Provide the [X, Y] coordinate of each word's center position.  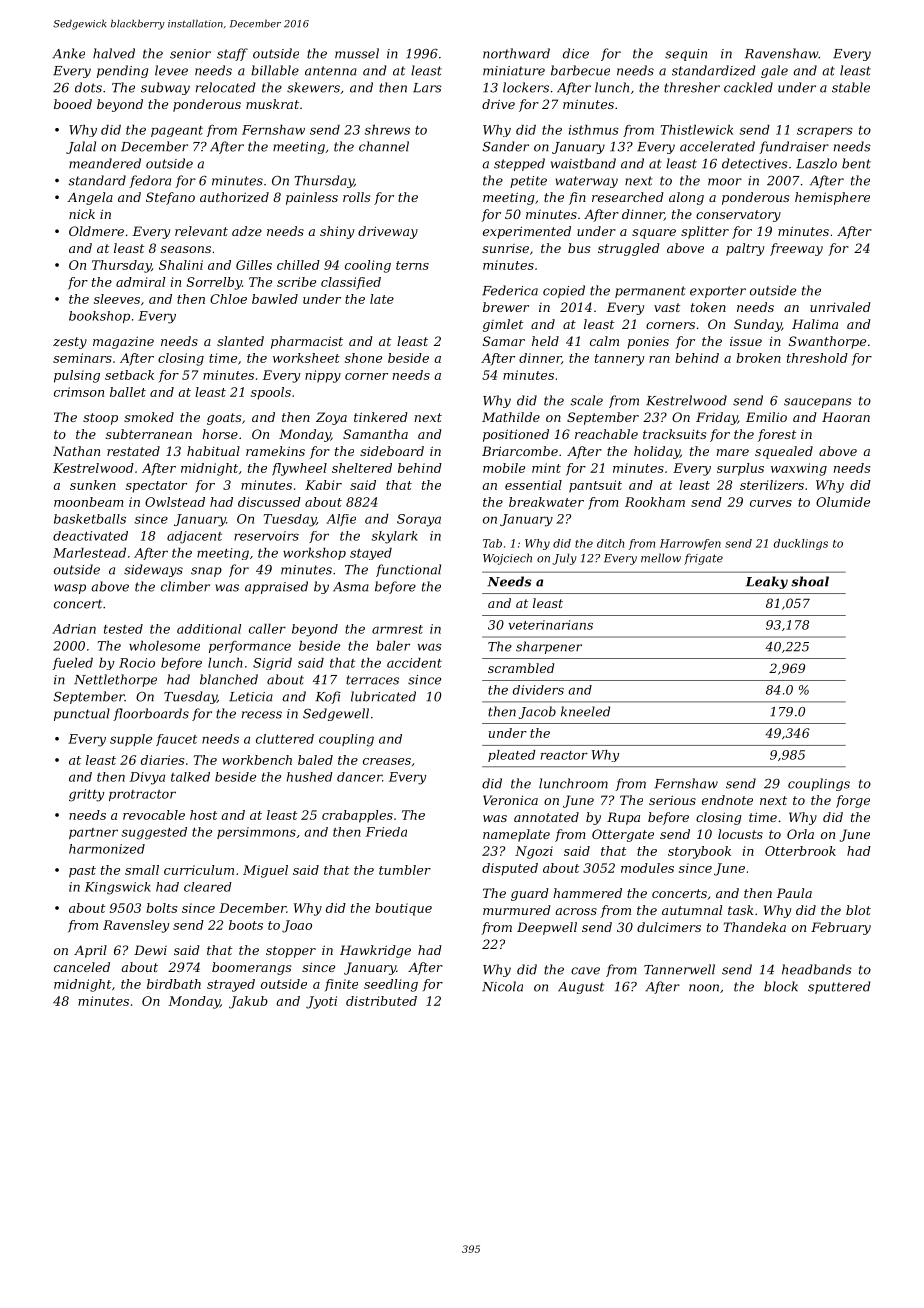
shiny [337, 232]
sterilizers [772, 485]
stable [851, 87]
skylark [395, 537]
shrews [387, 130]
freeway [796, 249]
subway [165, 88]
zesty [70, 343]
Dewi [150, 950]
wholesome [164, 646]
